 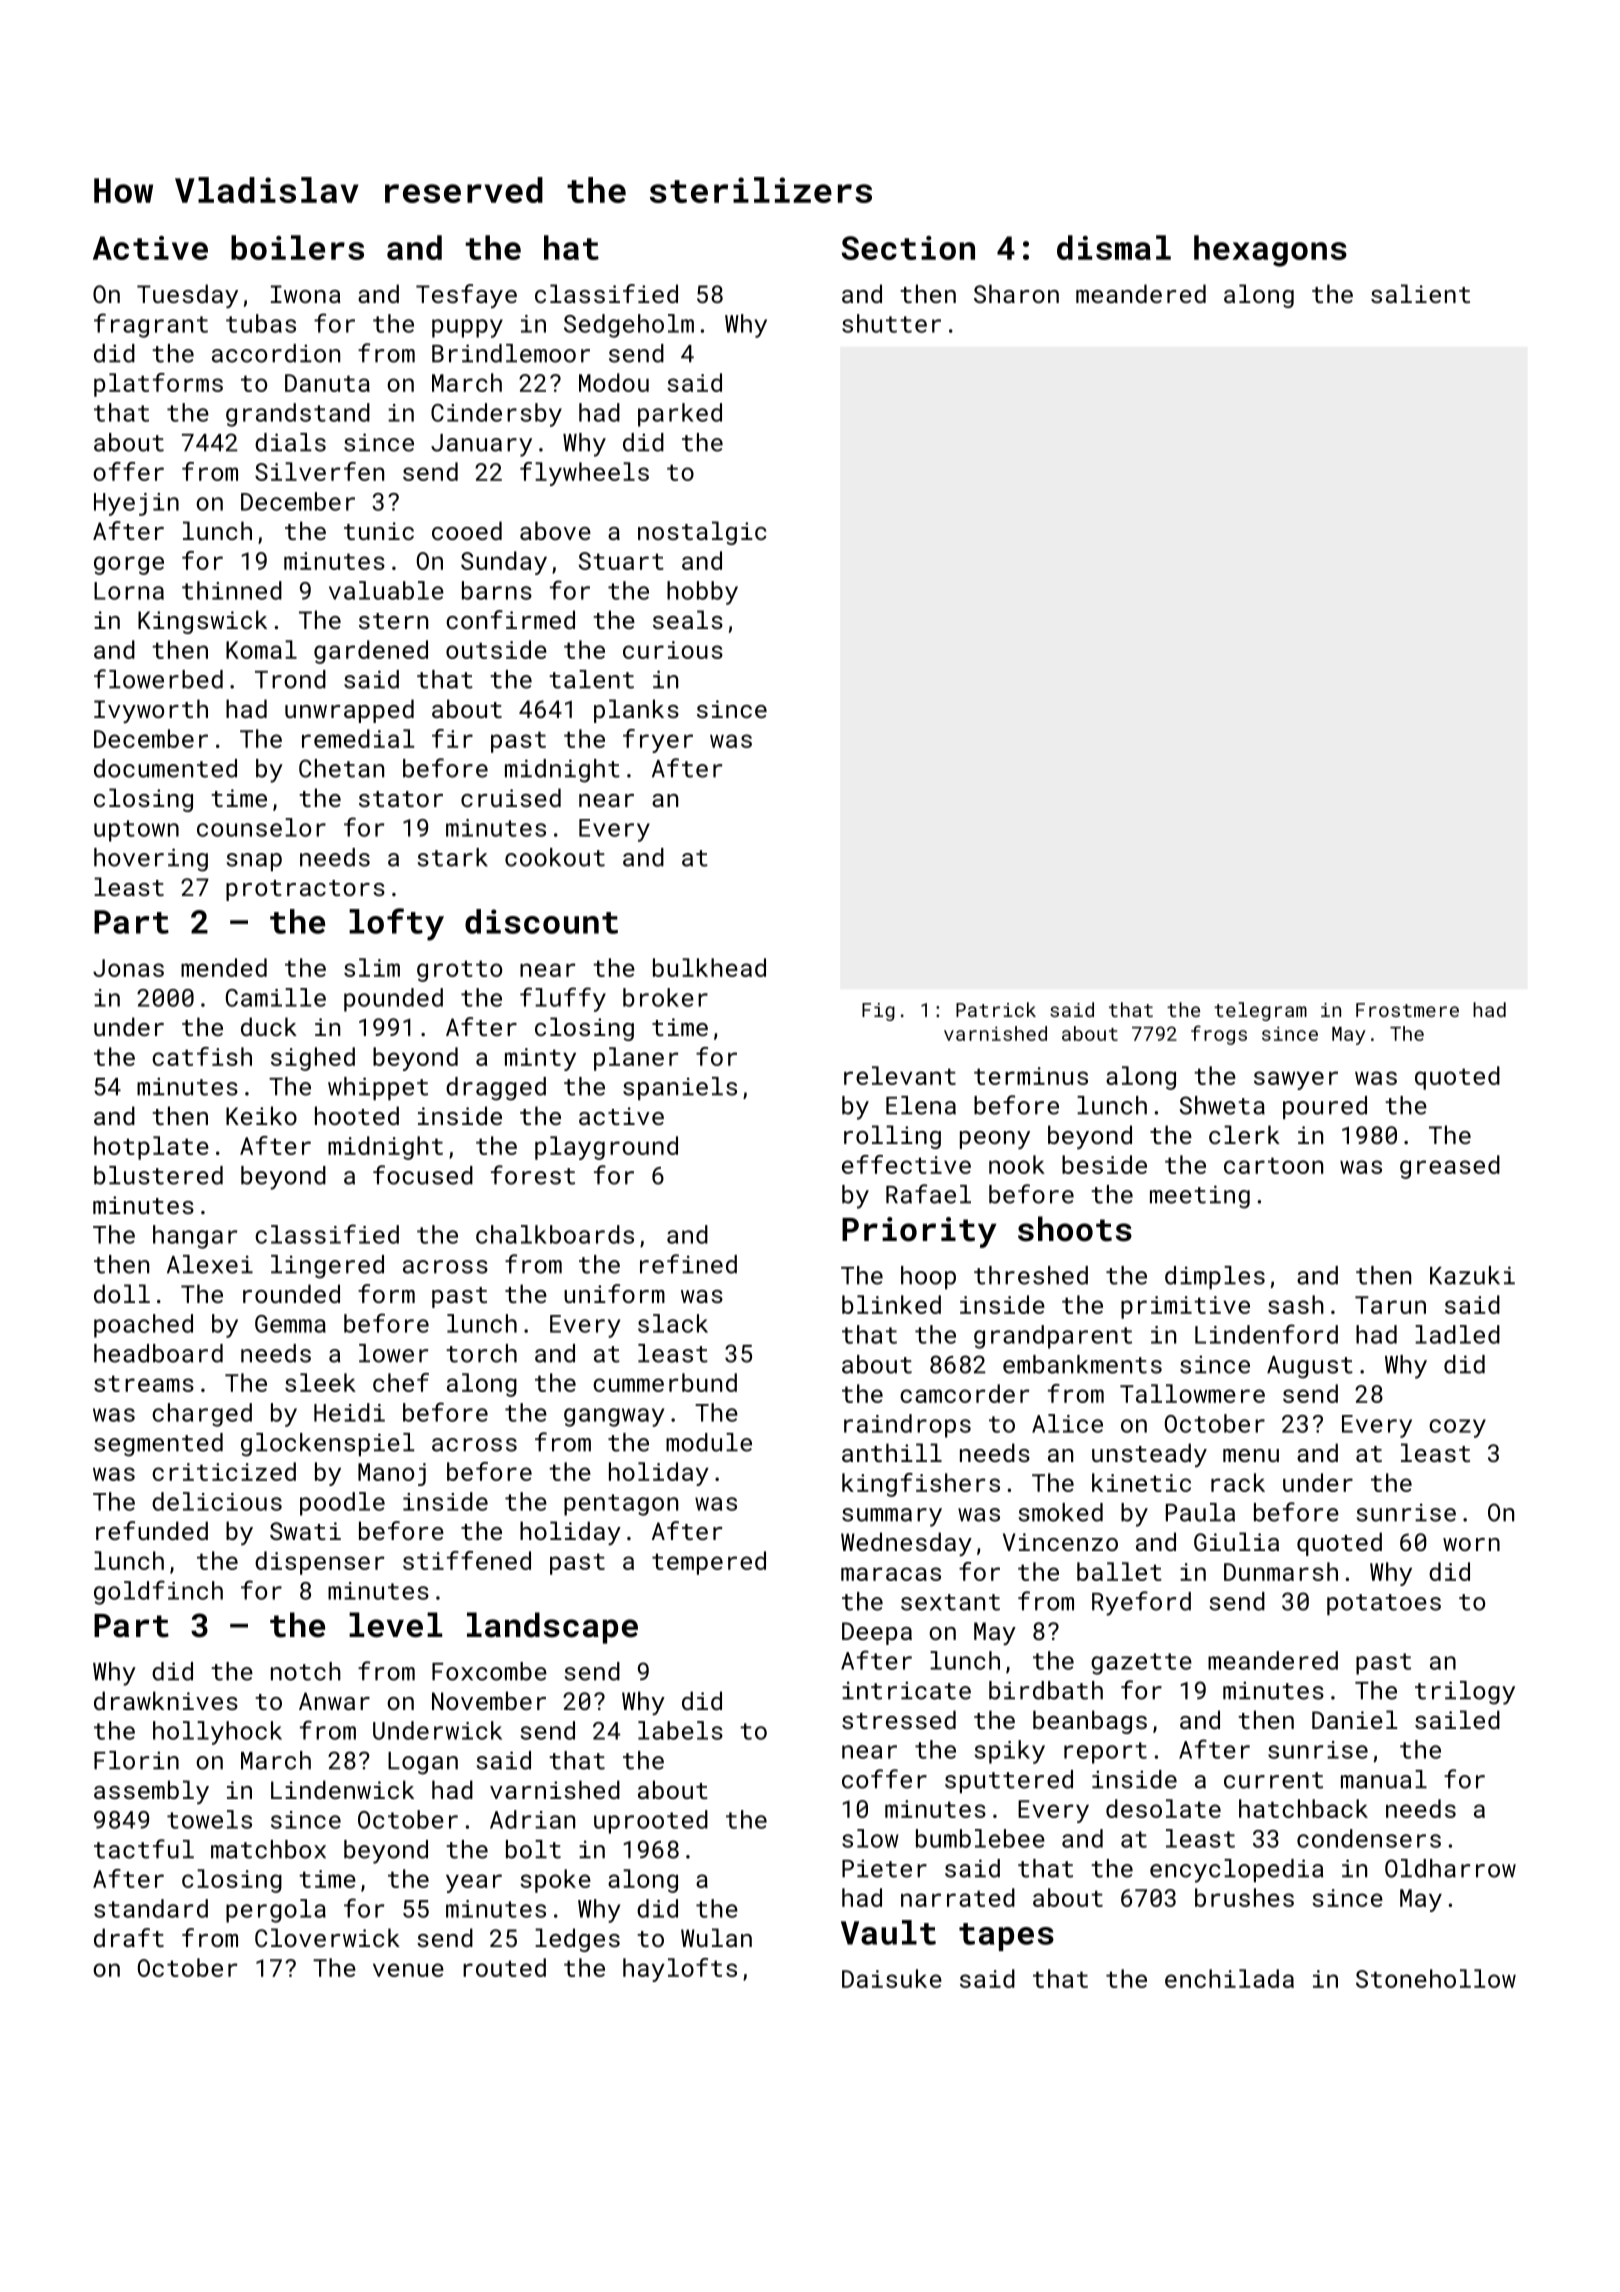 What do you see at coordinates (1200, 1512) in the screenshot?
I see `Paula` at bounding box center [1200, 1512].
